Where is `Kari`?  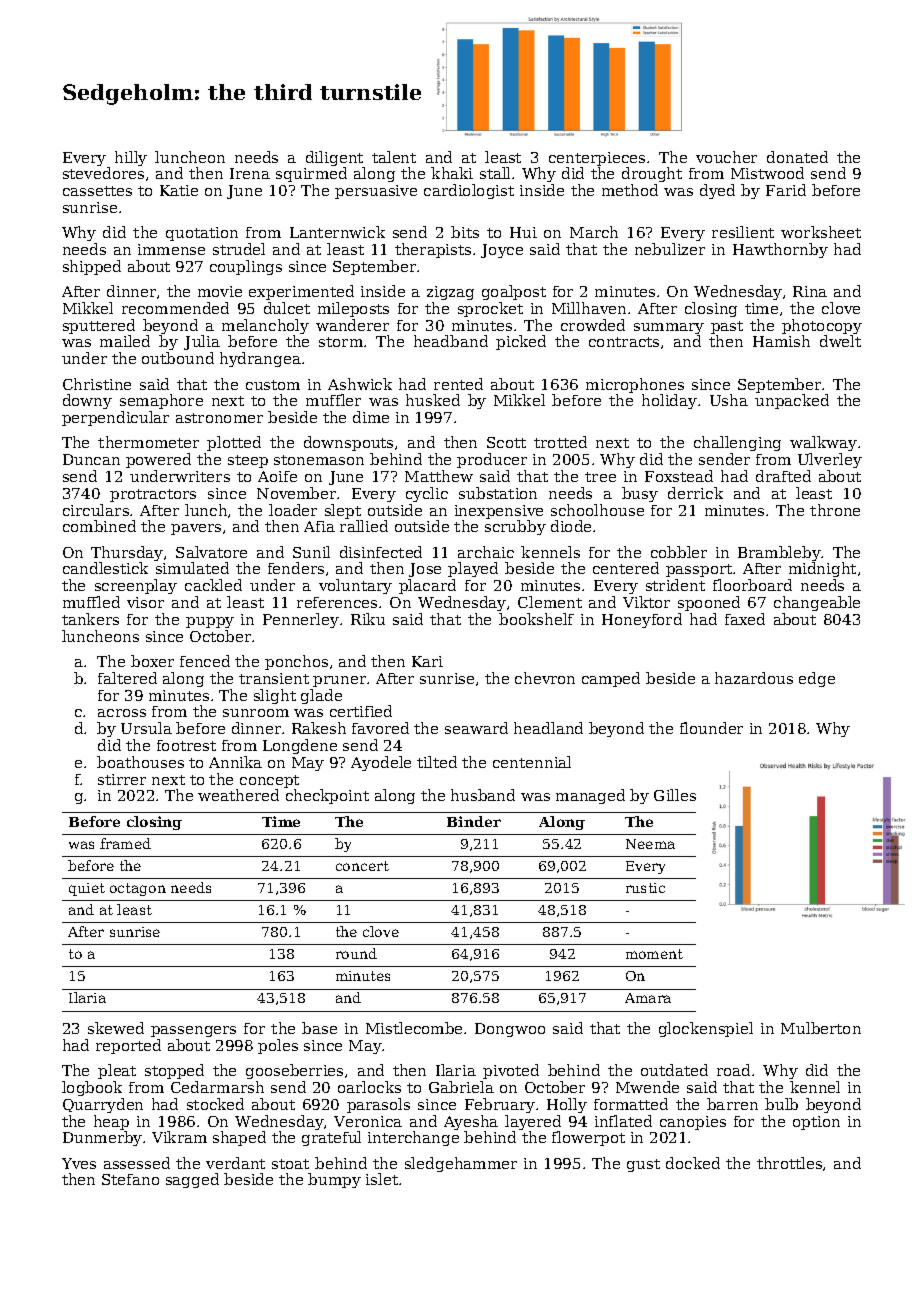 Kari is located at coordinates (427, 661).
